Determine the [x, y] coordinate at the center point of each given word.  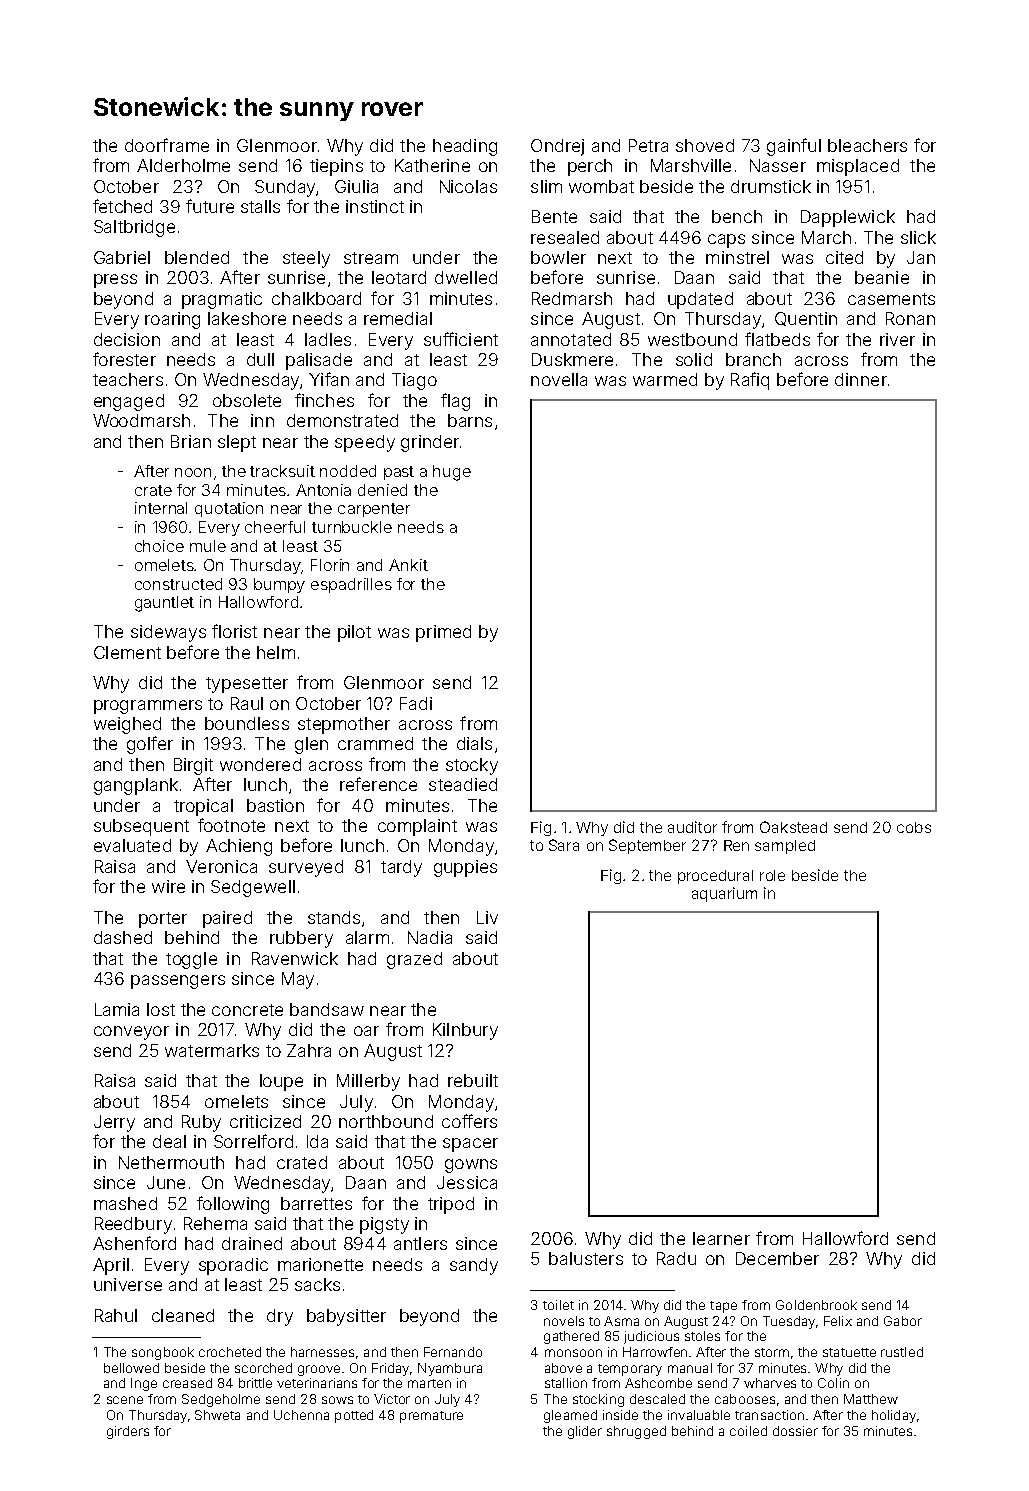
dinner [861, 379]
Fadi [416, 703]
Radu [676, 1258]
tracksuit [282, 471]
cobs [914, 827]
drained [252, 1243]
